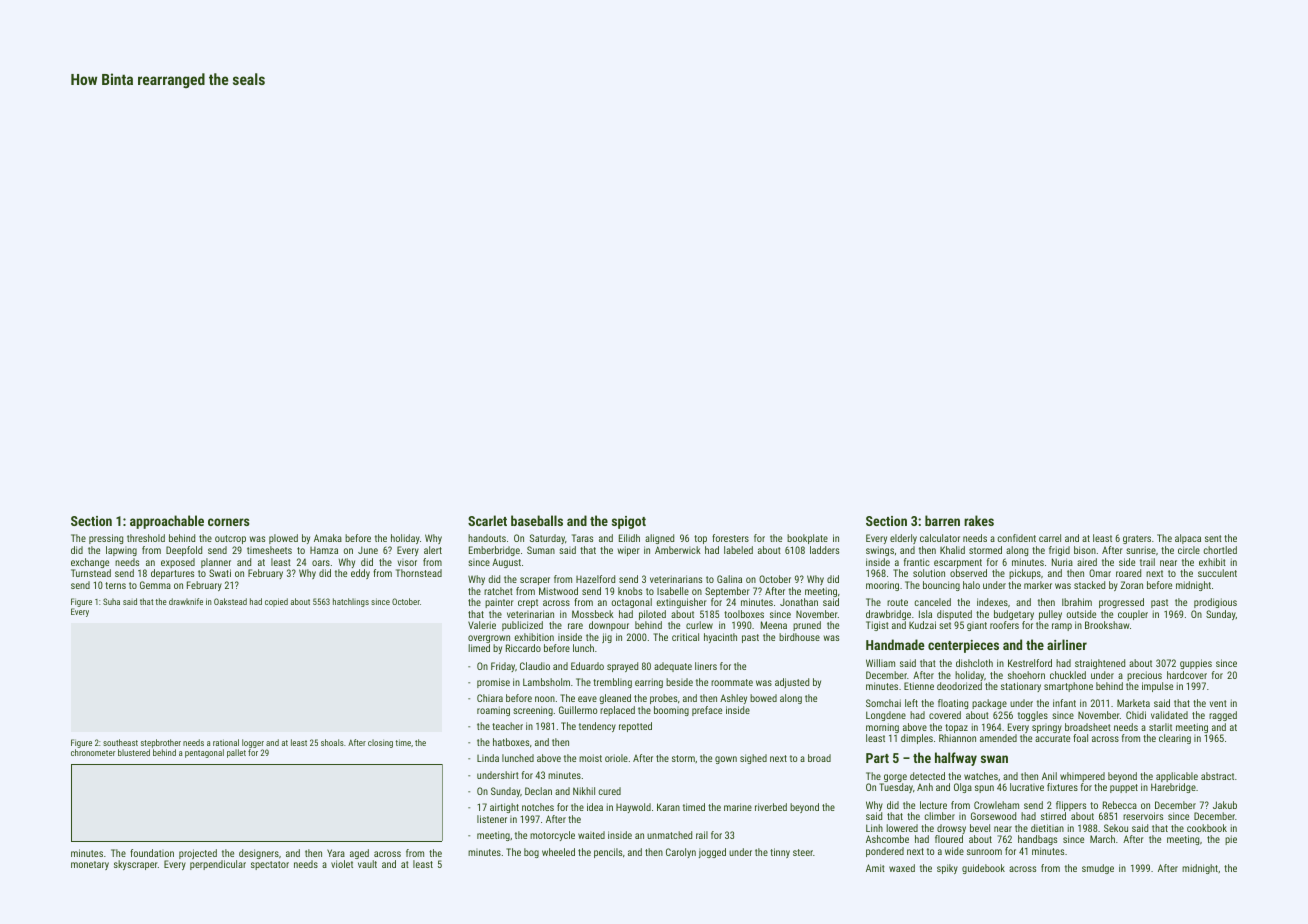 Image resolution: width=1308 pixels, height=924 pixels. I want to click on oars, so click(321, 563).
